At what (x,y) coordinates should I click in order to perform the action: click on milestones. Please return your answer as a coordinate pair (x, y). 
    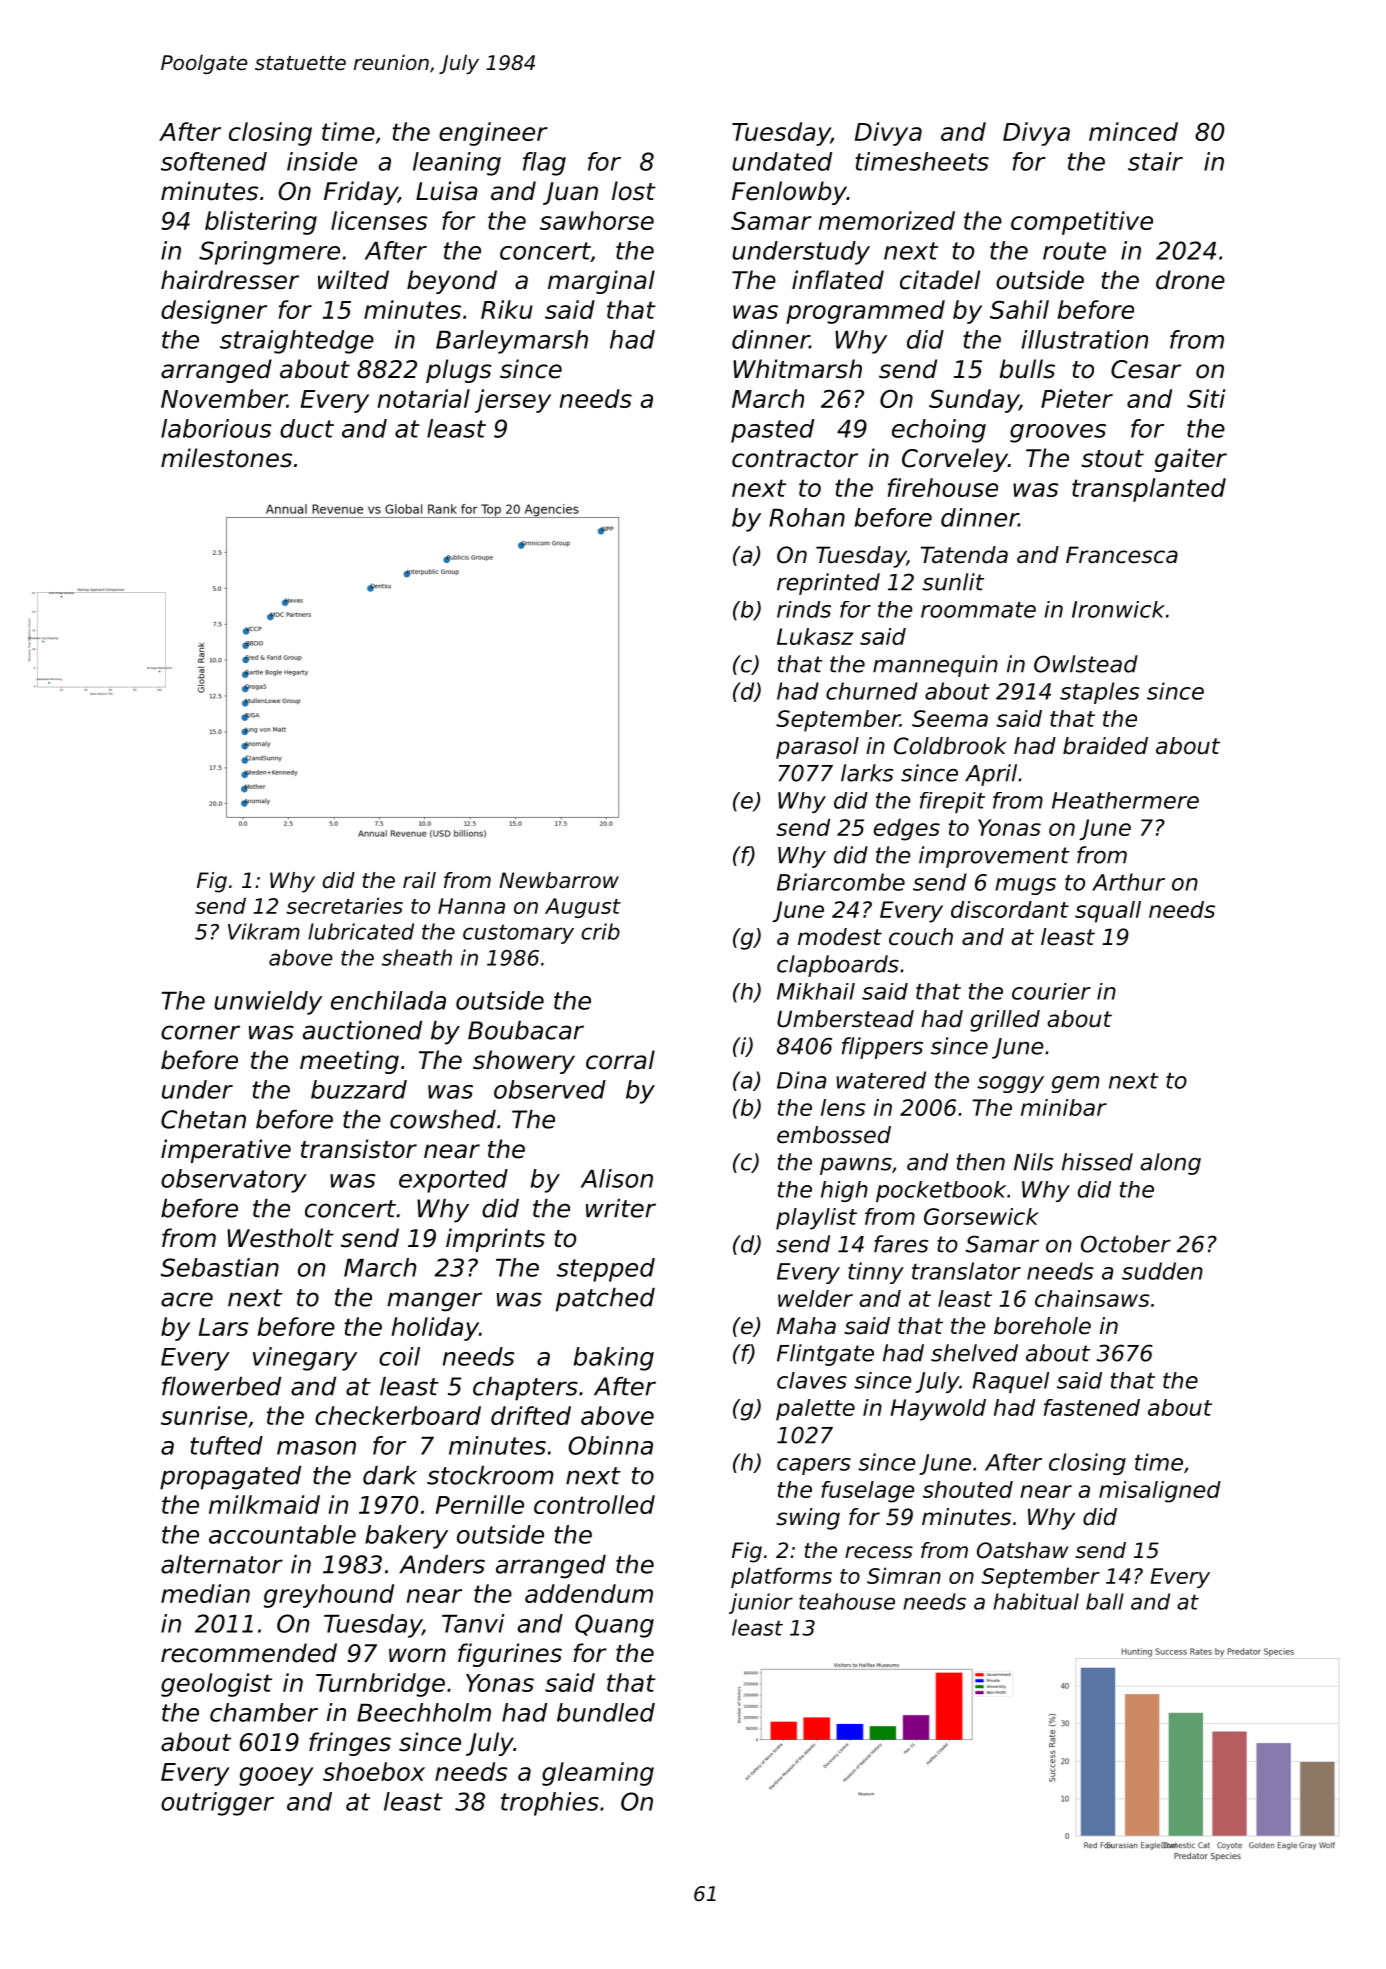
    Looking at the image, I should click on (226, 458).
